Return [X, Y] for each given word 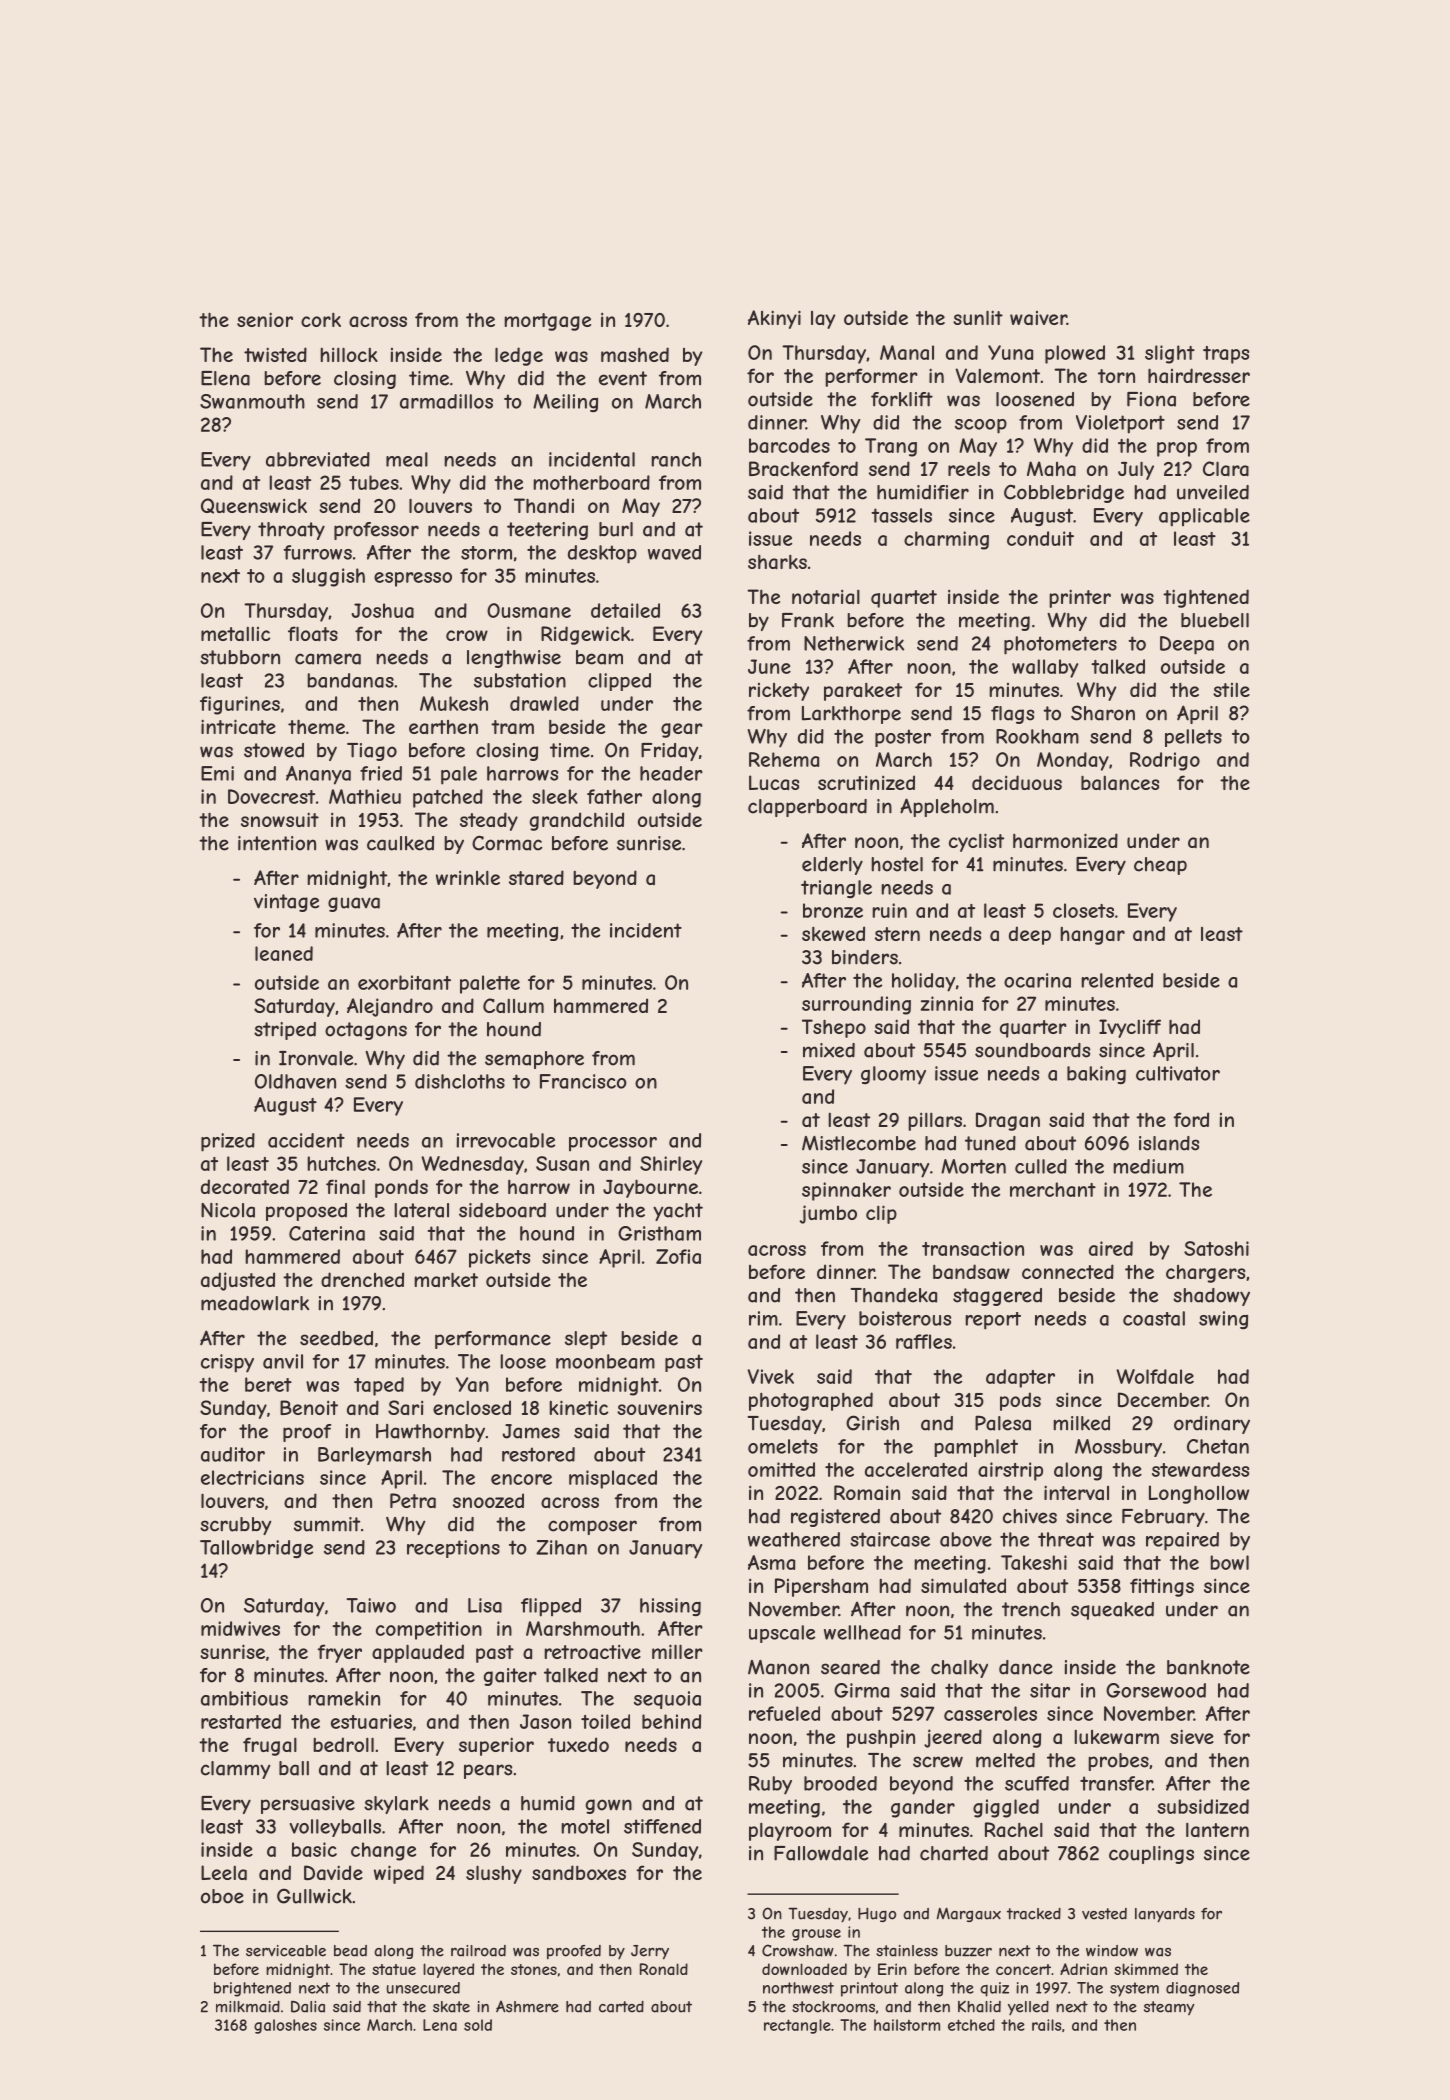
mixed [829, 1050]
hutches [341, 1163]
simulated [963, 1585]
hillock [349, 354]
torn [1116, 376]
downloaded [804, 1969]
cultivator [1178, 1073]
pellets [1193, 738]
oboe [222, 1896]
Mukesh [454, 703]
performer [871, 377]
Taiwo [371, 1605]
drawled [544, 703]
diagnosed [1202, 1989]
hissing [670, 1607]
